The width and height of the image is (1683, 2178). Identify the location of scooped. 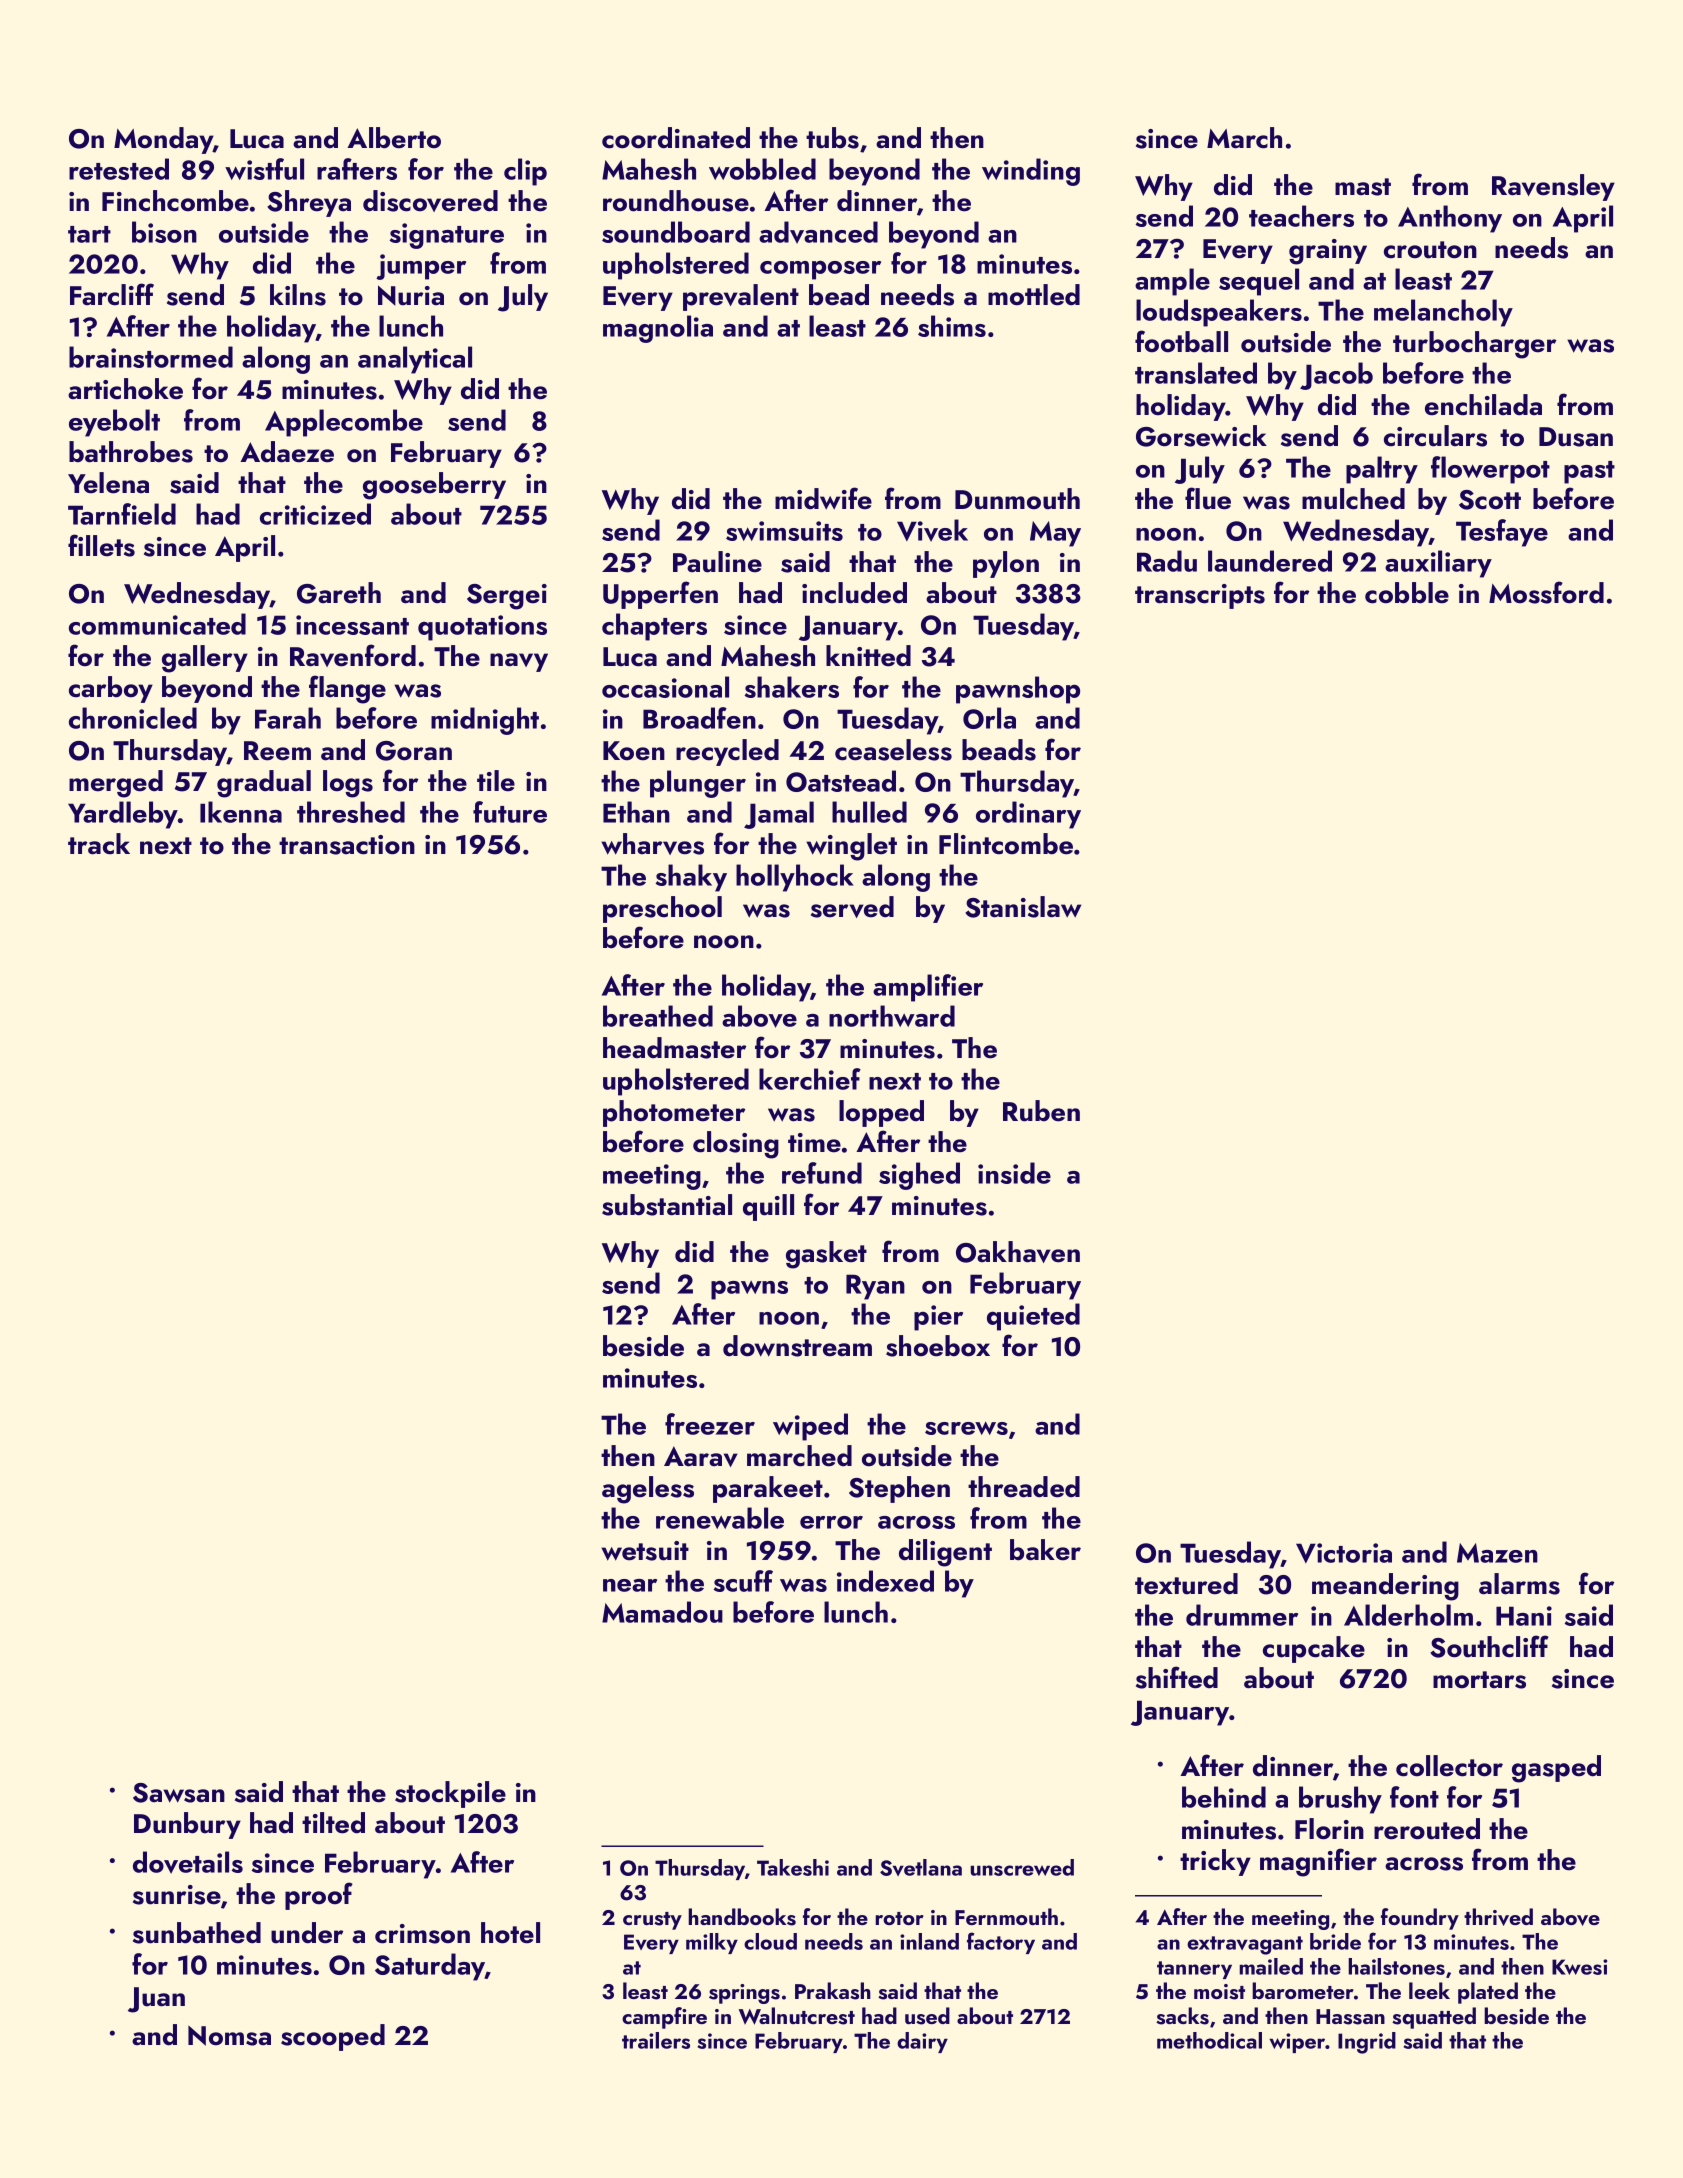
(333, 2037).
